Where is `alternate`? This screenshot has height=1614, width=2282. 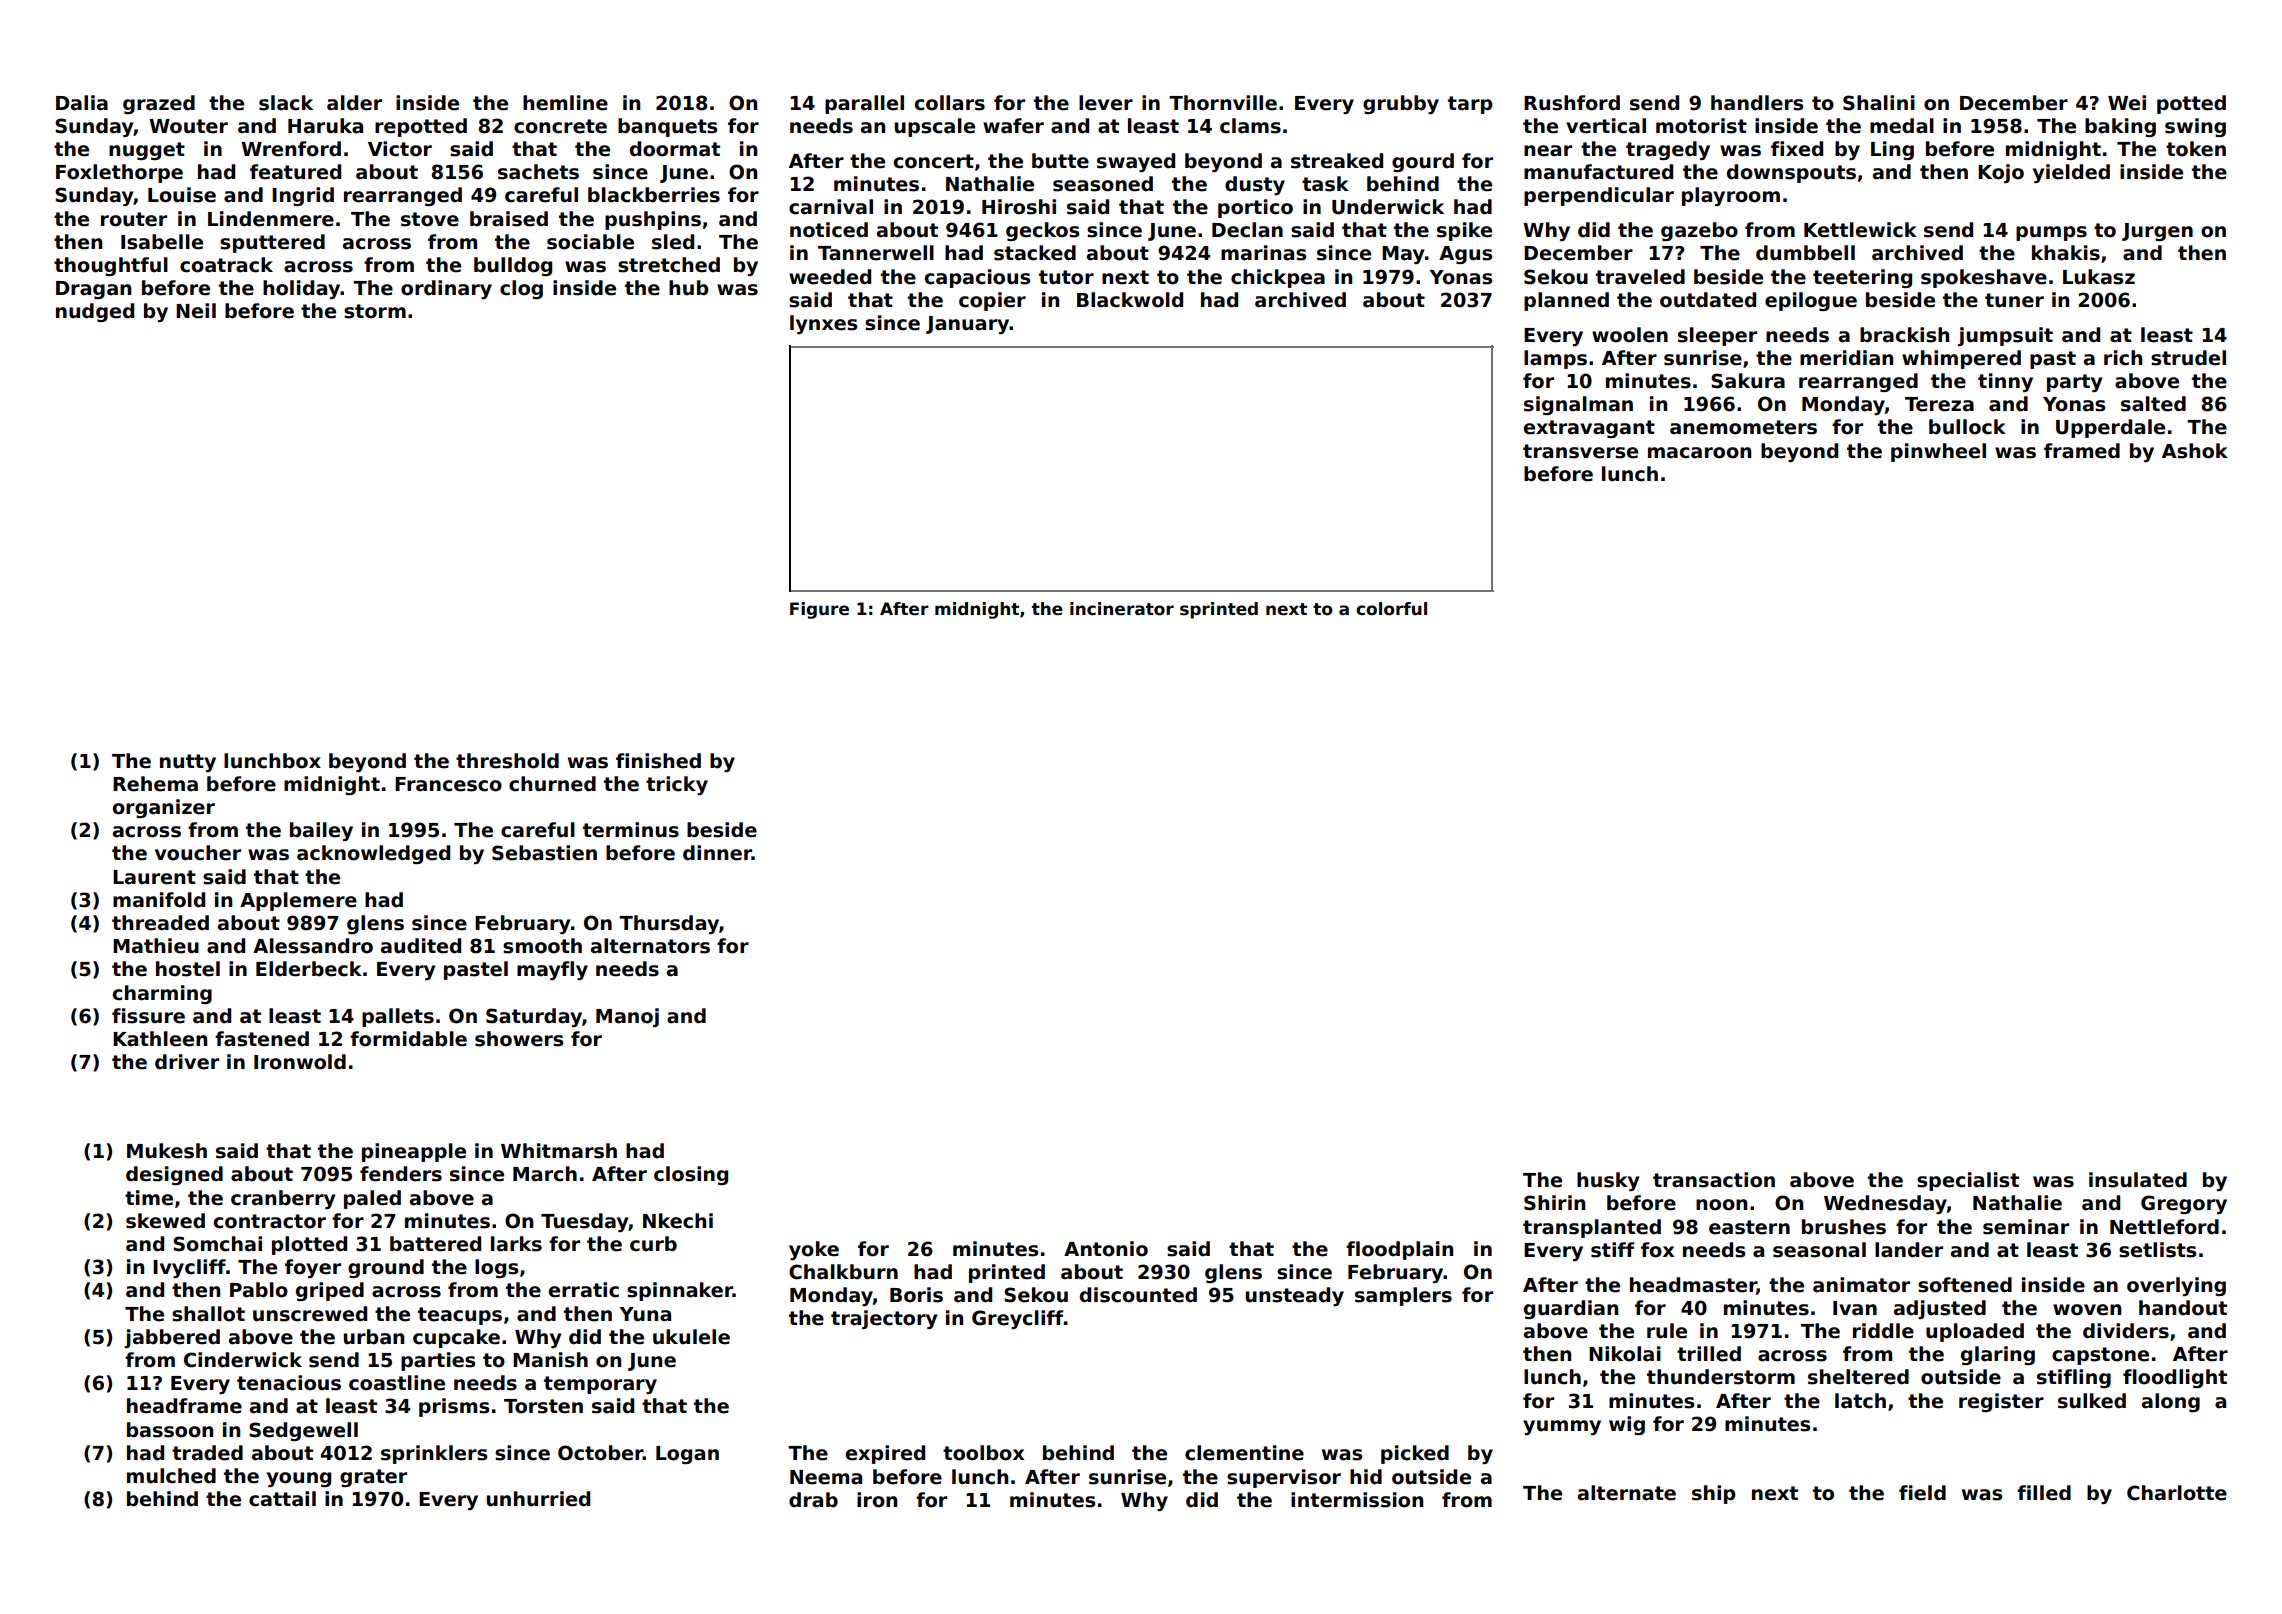
alternate is located at coordinates (1627, 1493).
